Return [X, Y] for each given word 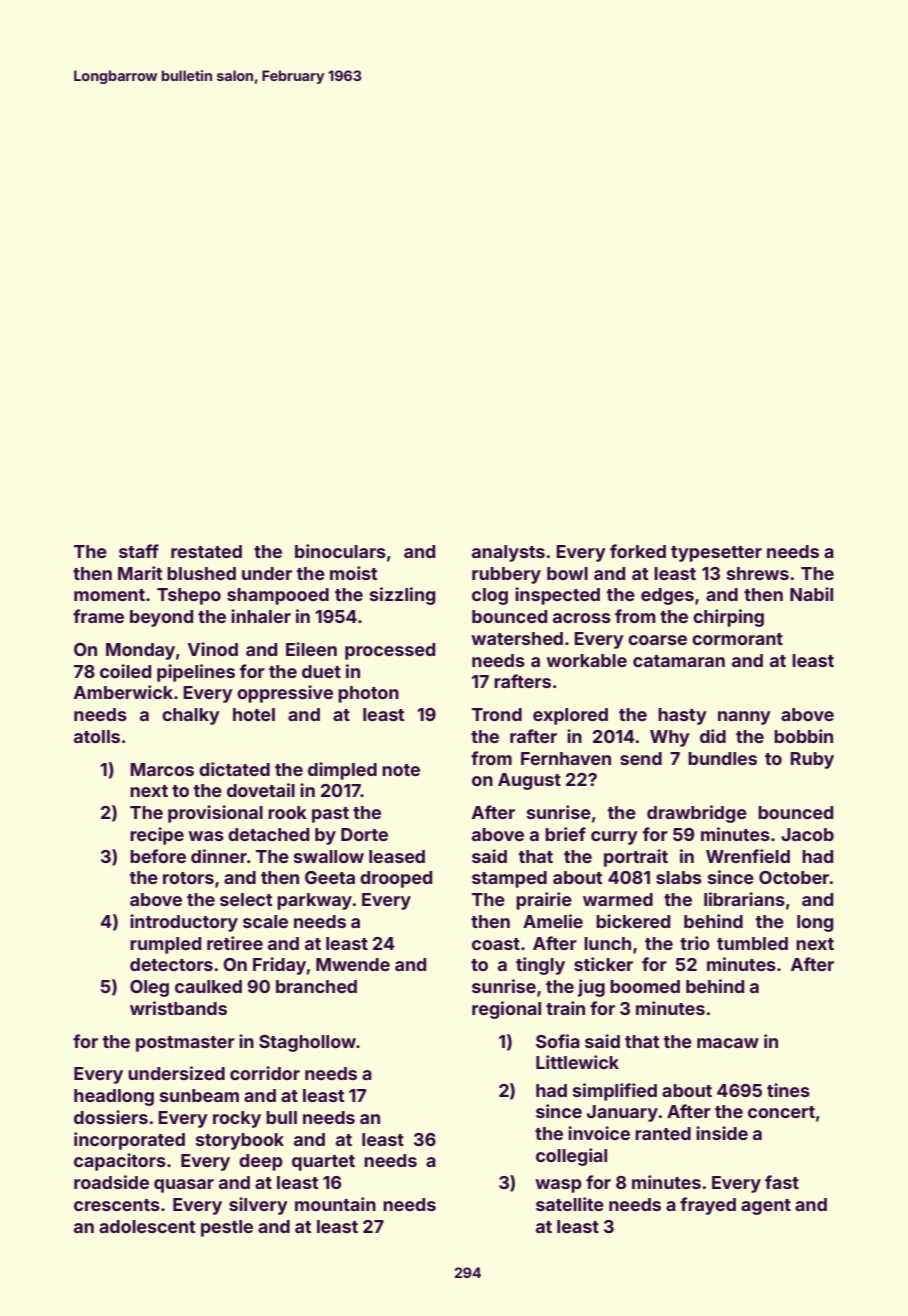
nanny [744, 718]
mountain [335, 1204]
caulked [208, 986]
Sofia [558, 1041]
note [401, 770]
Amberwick [123, 692]
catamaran [679, 661]
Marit [140, 573]
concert [781, 1112]
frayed [708, 1206]
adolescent [147, 1226]
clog [490, 596]
